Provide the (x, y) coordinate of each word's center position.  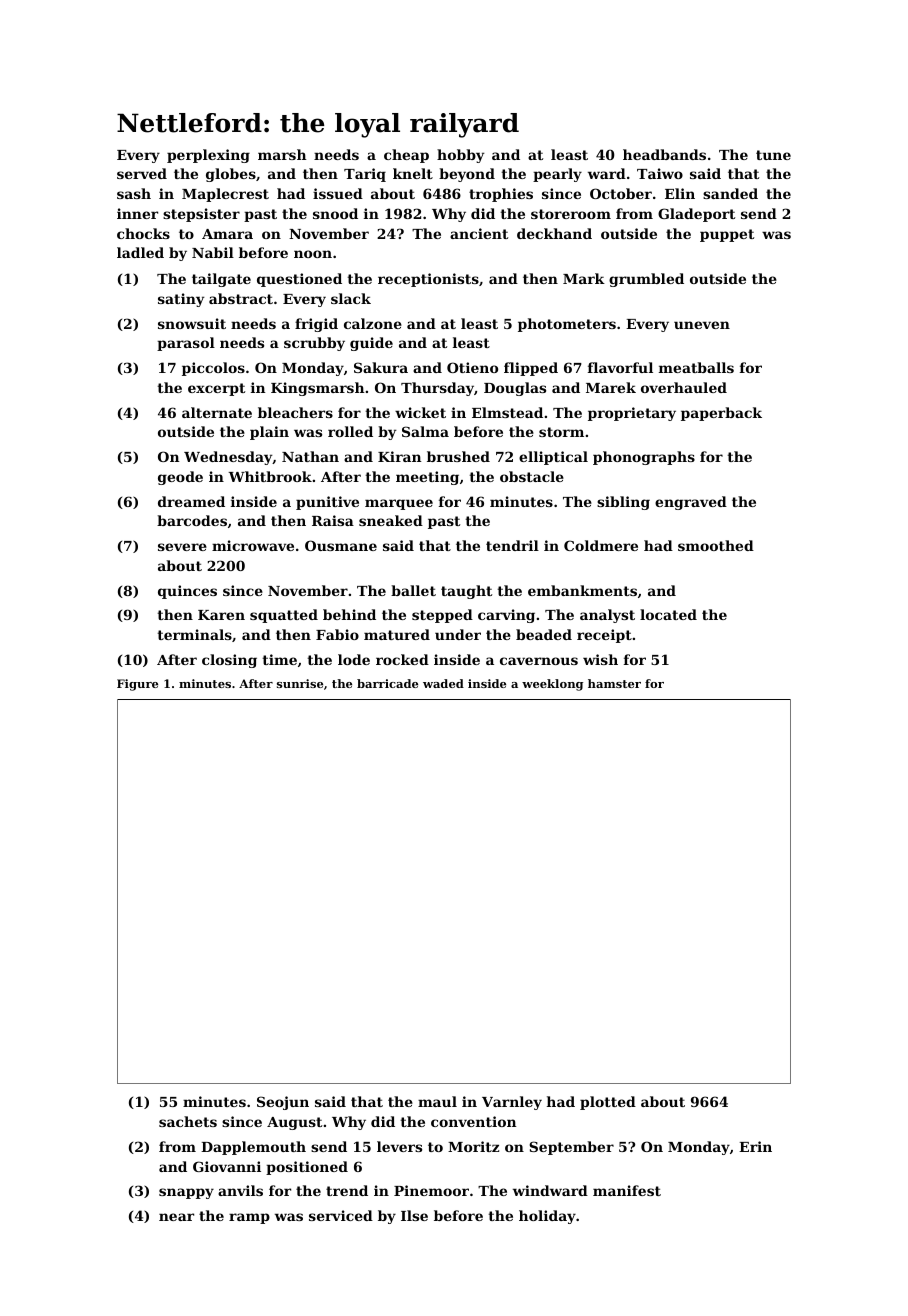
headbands (664, 154)
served (142, 173)
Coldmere (601, 545)
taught (466, 592)
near (176, 1217)
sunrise (300, 683)
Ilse (414, 1215)
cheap (406, 156)
